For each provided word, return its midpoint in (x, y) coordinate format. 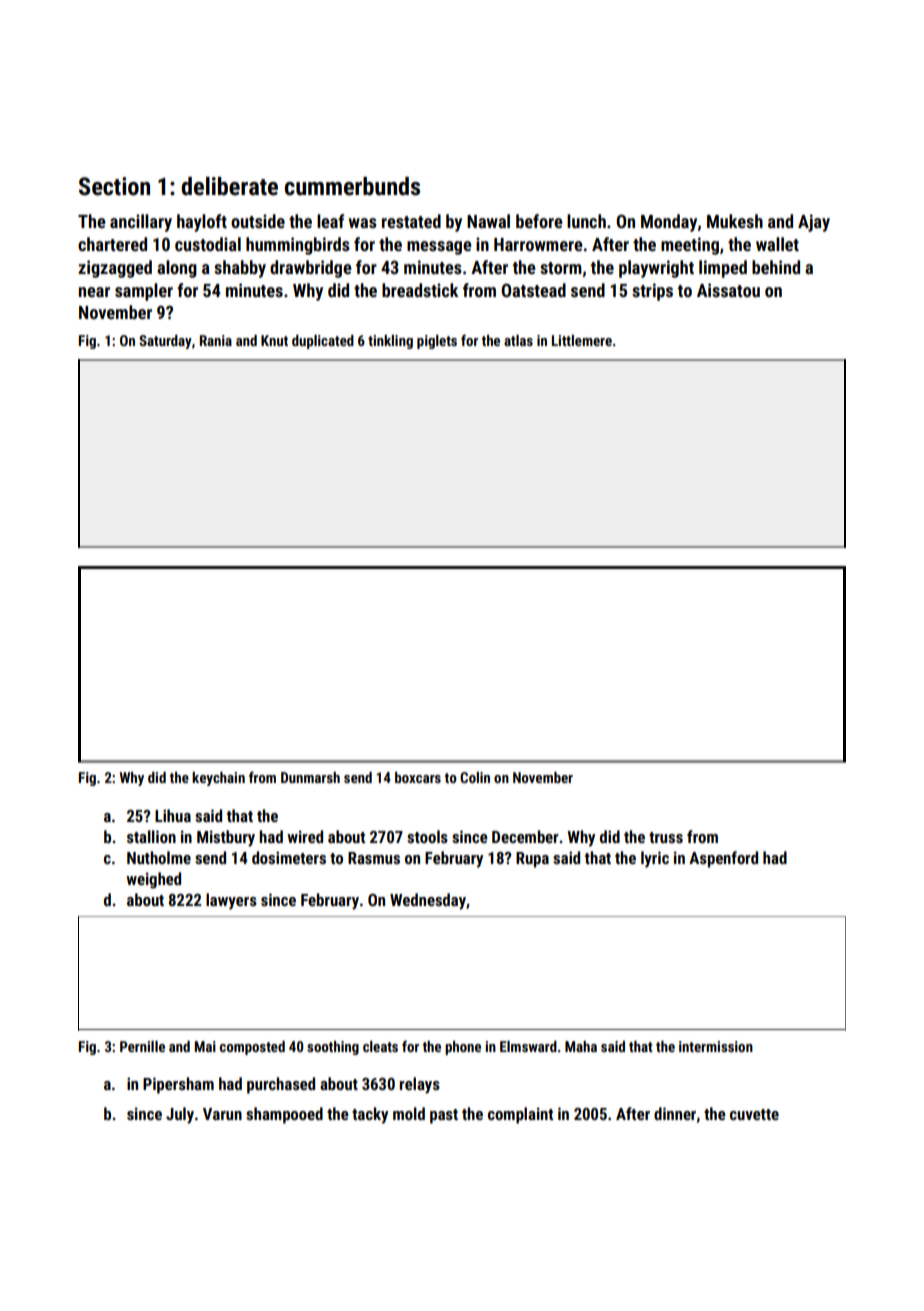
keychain (218, 779)
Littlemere (582, 340)
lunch (586, 221)
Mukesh (735, 221)
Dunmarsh (310, 777)
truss (666, 837)
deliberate (229, 186)
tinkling (390, 342)
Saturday (165, 342)
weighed (153, 880)
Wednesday (428, 901)
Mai (205, 1046)
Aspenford (723, 859)
